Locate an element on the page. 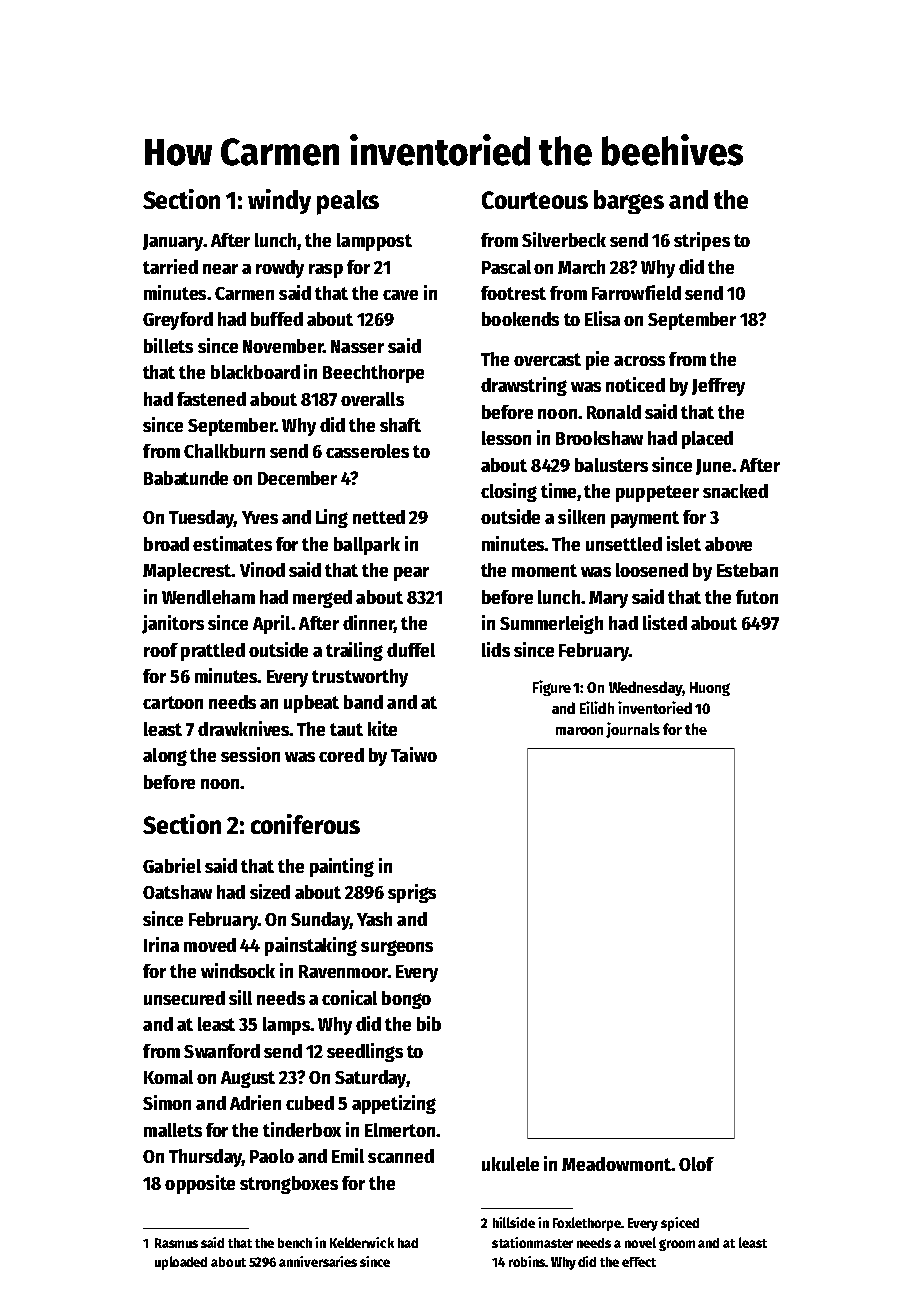 The width and height of the document is (924, 1314). Elisa is located at coordinates (602, 318).
